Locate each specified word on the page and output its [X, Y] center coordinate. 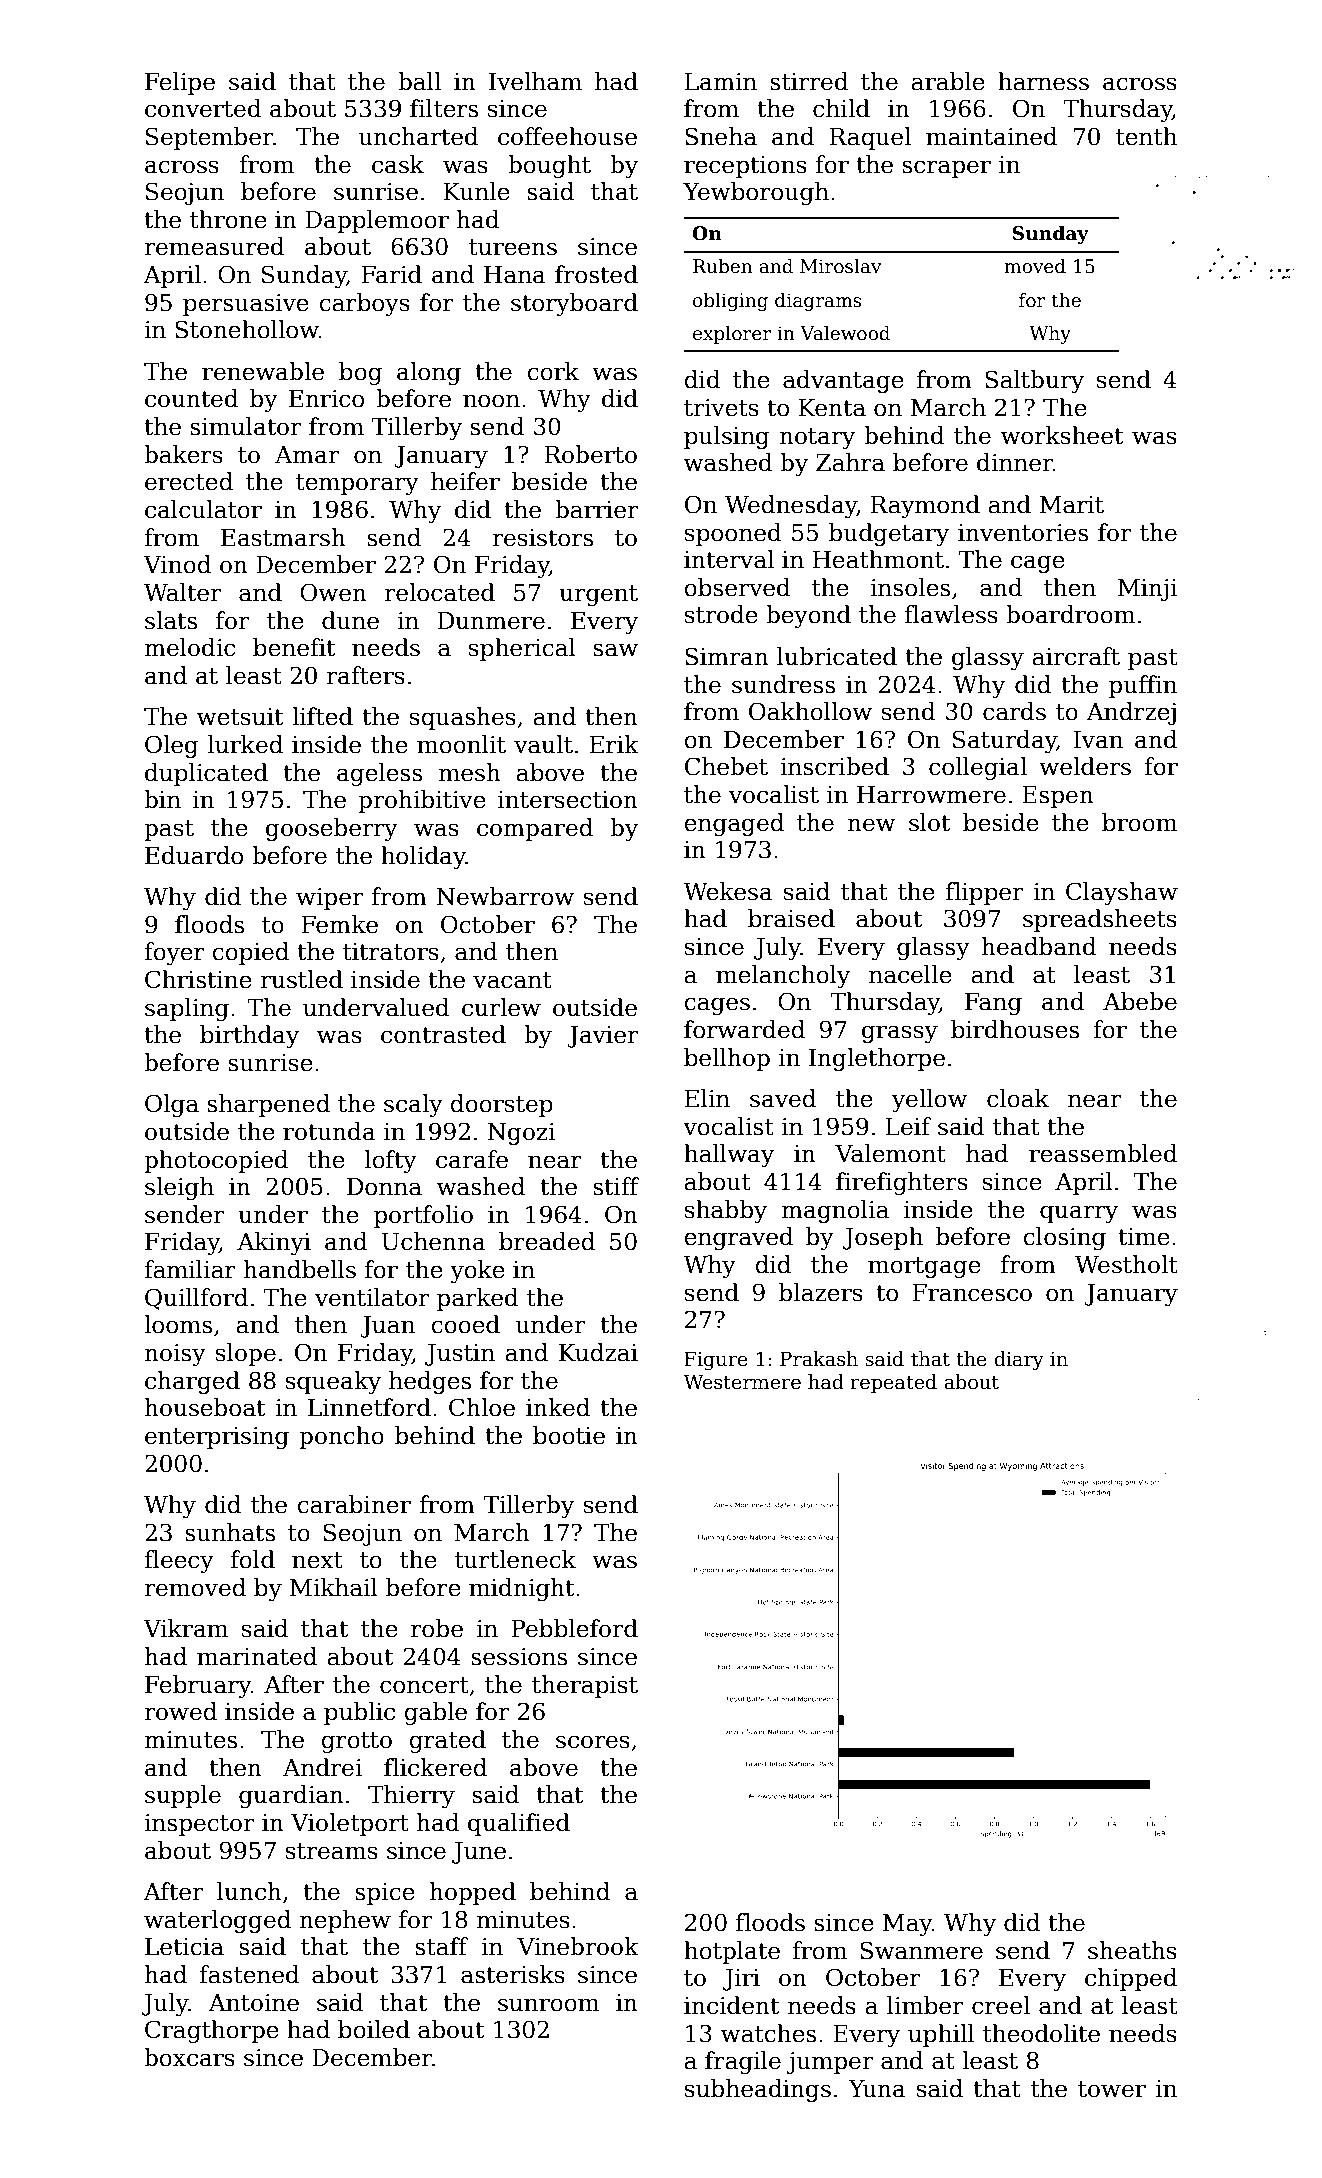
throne [228, 219]
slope [246, 1354]
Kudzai [598, 1352]
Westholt [1126, 1264]
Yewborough [756, 193]
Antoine [254, 2003]
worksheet [1062, 435]
